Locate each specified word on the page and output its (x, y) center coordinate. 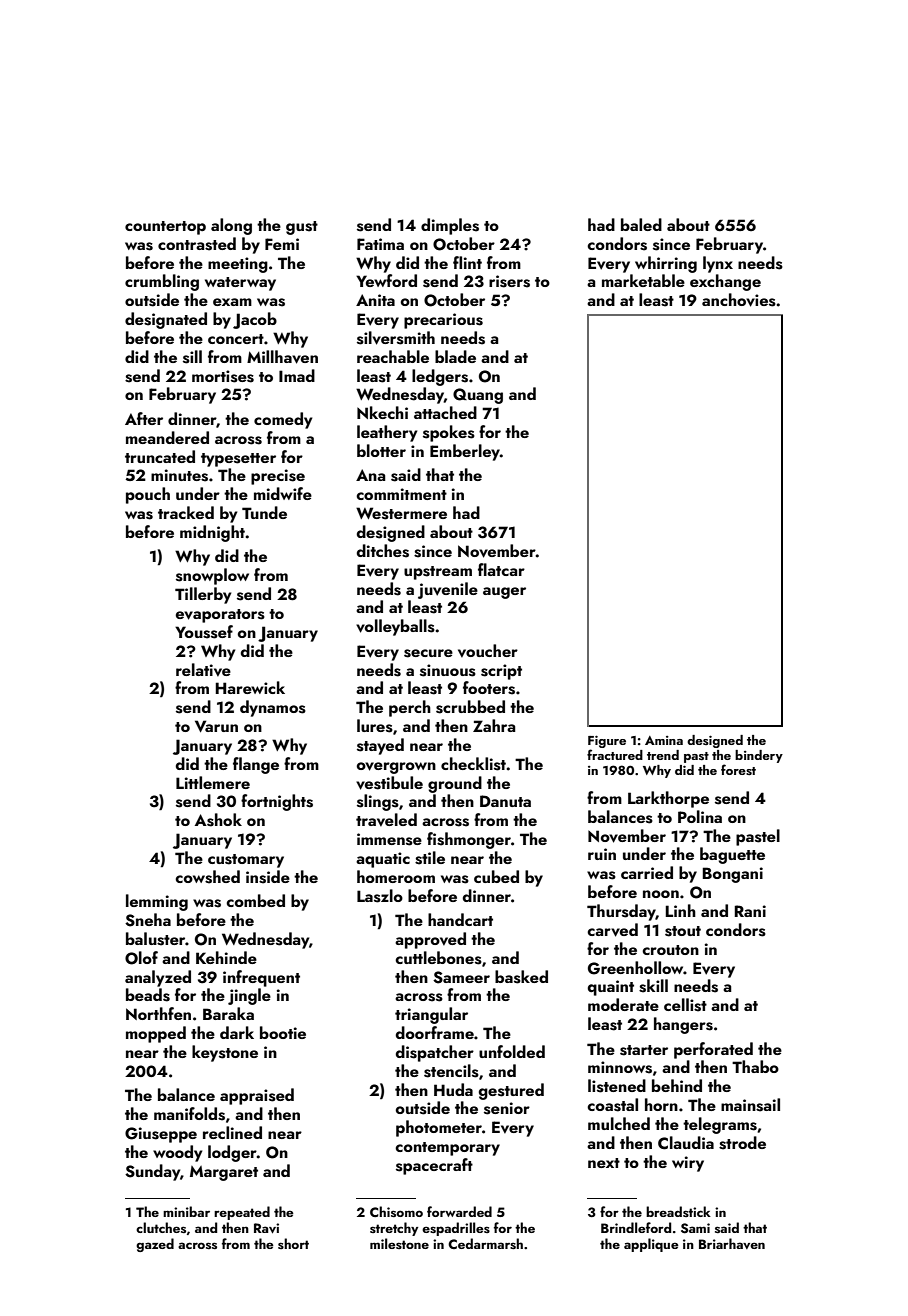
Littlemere (213, 782)
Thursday (621, 912)
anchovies (739, 300)
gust (302, 228)
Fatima (380, 244)
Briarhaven (732, 1243)
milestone (399, 1243)
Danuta (505, 801)
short (293, 1243)
